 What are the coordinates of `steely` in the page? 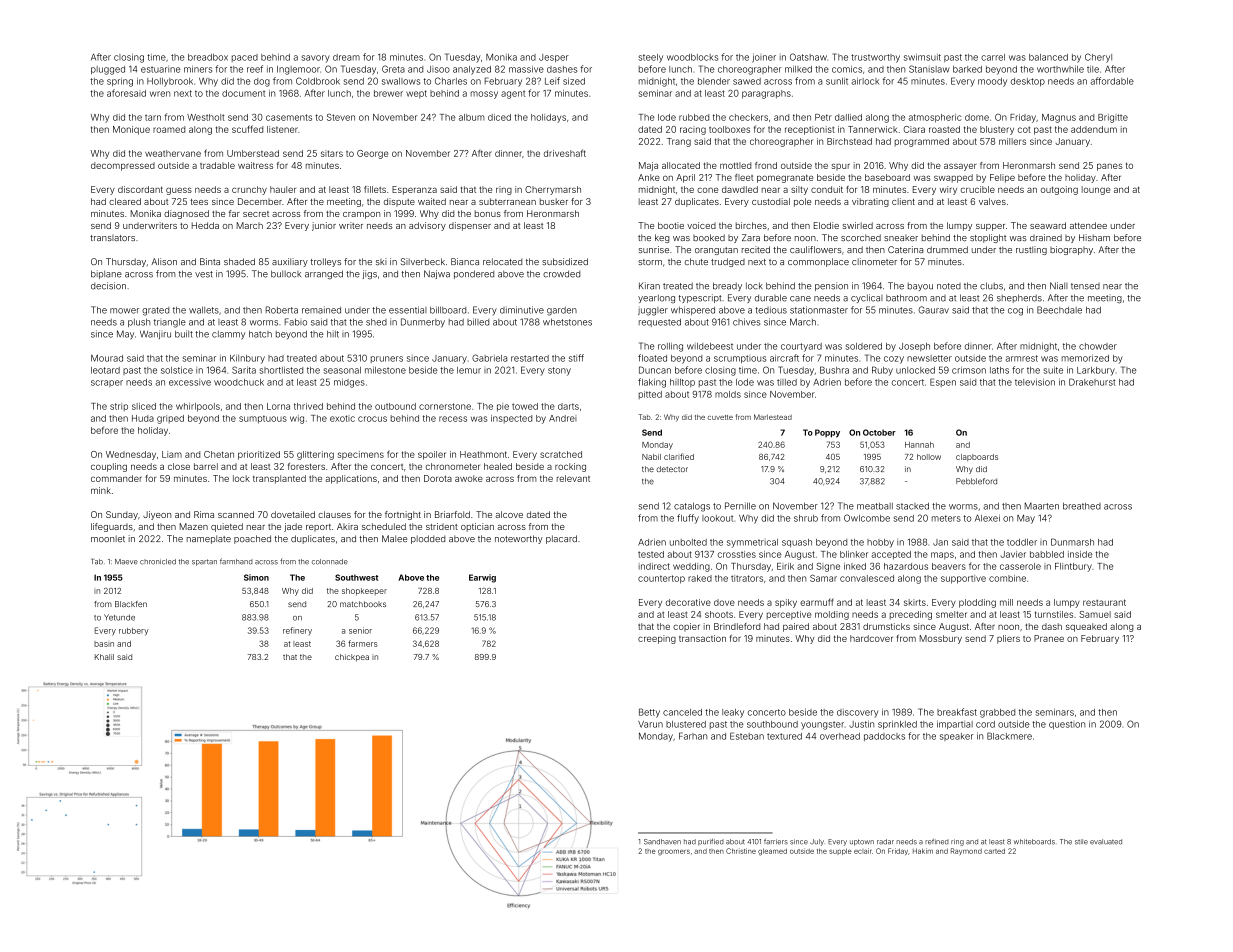 It's located at (650, 58).
